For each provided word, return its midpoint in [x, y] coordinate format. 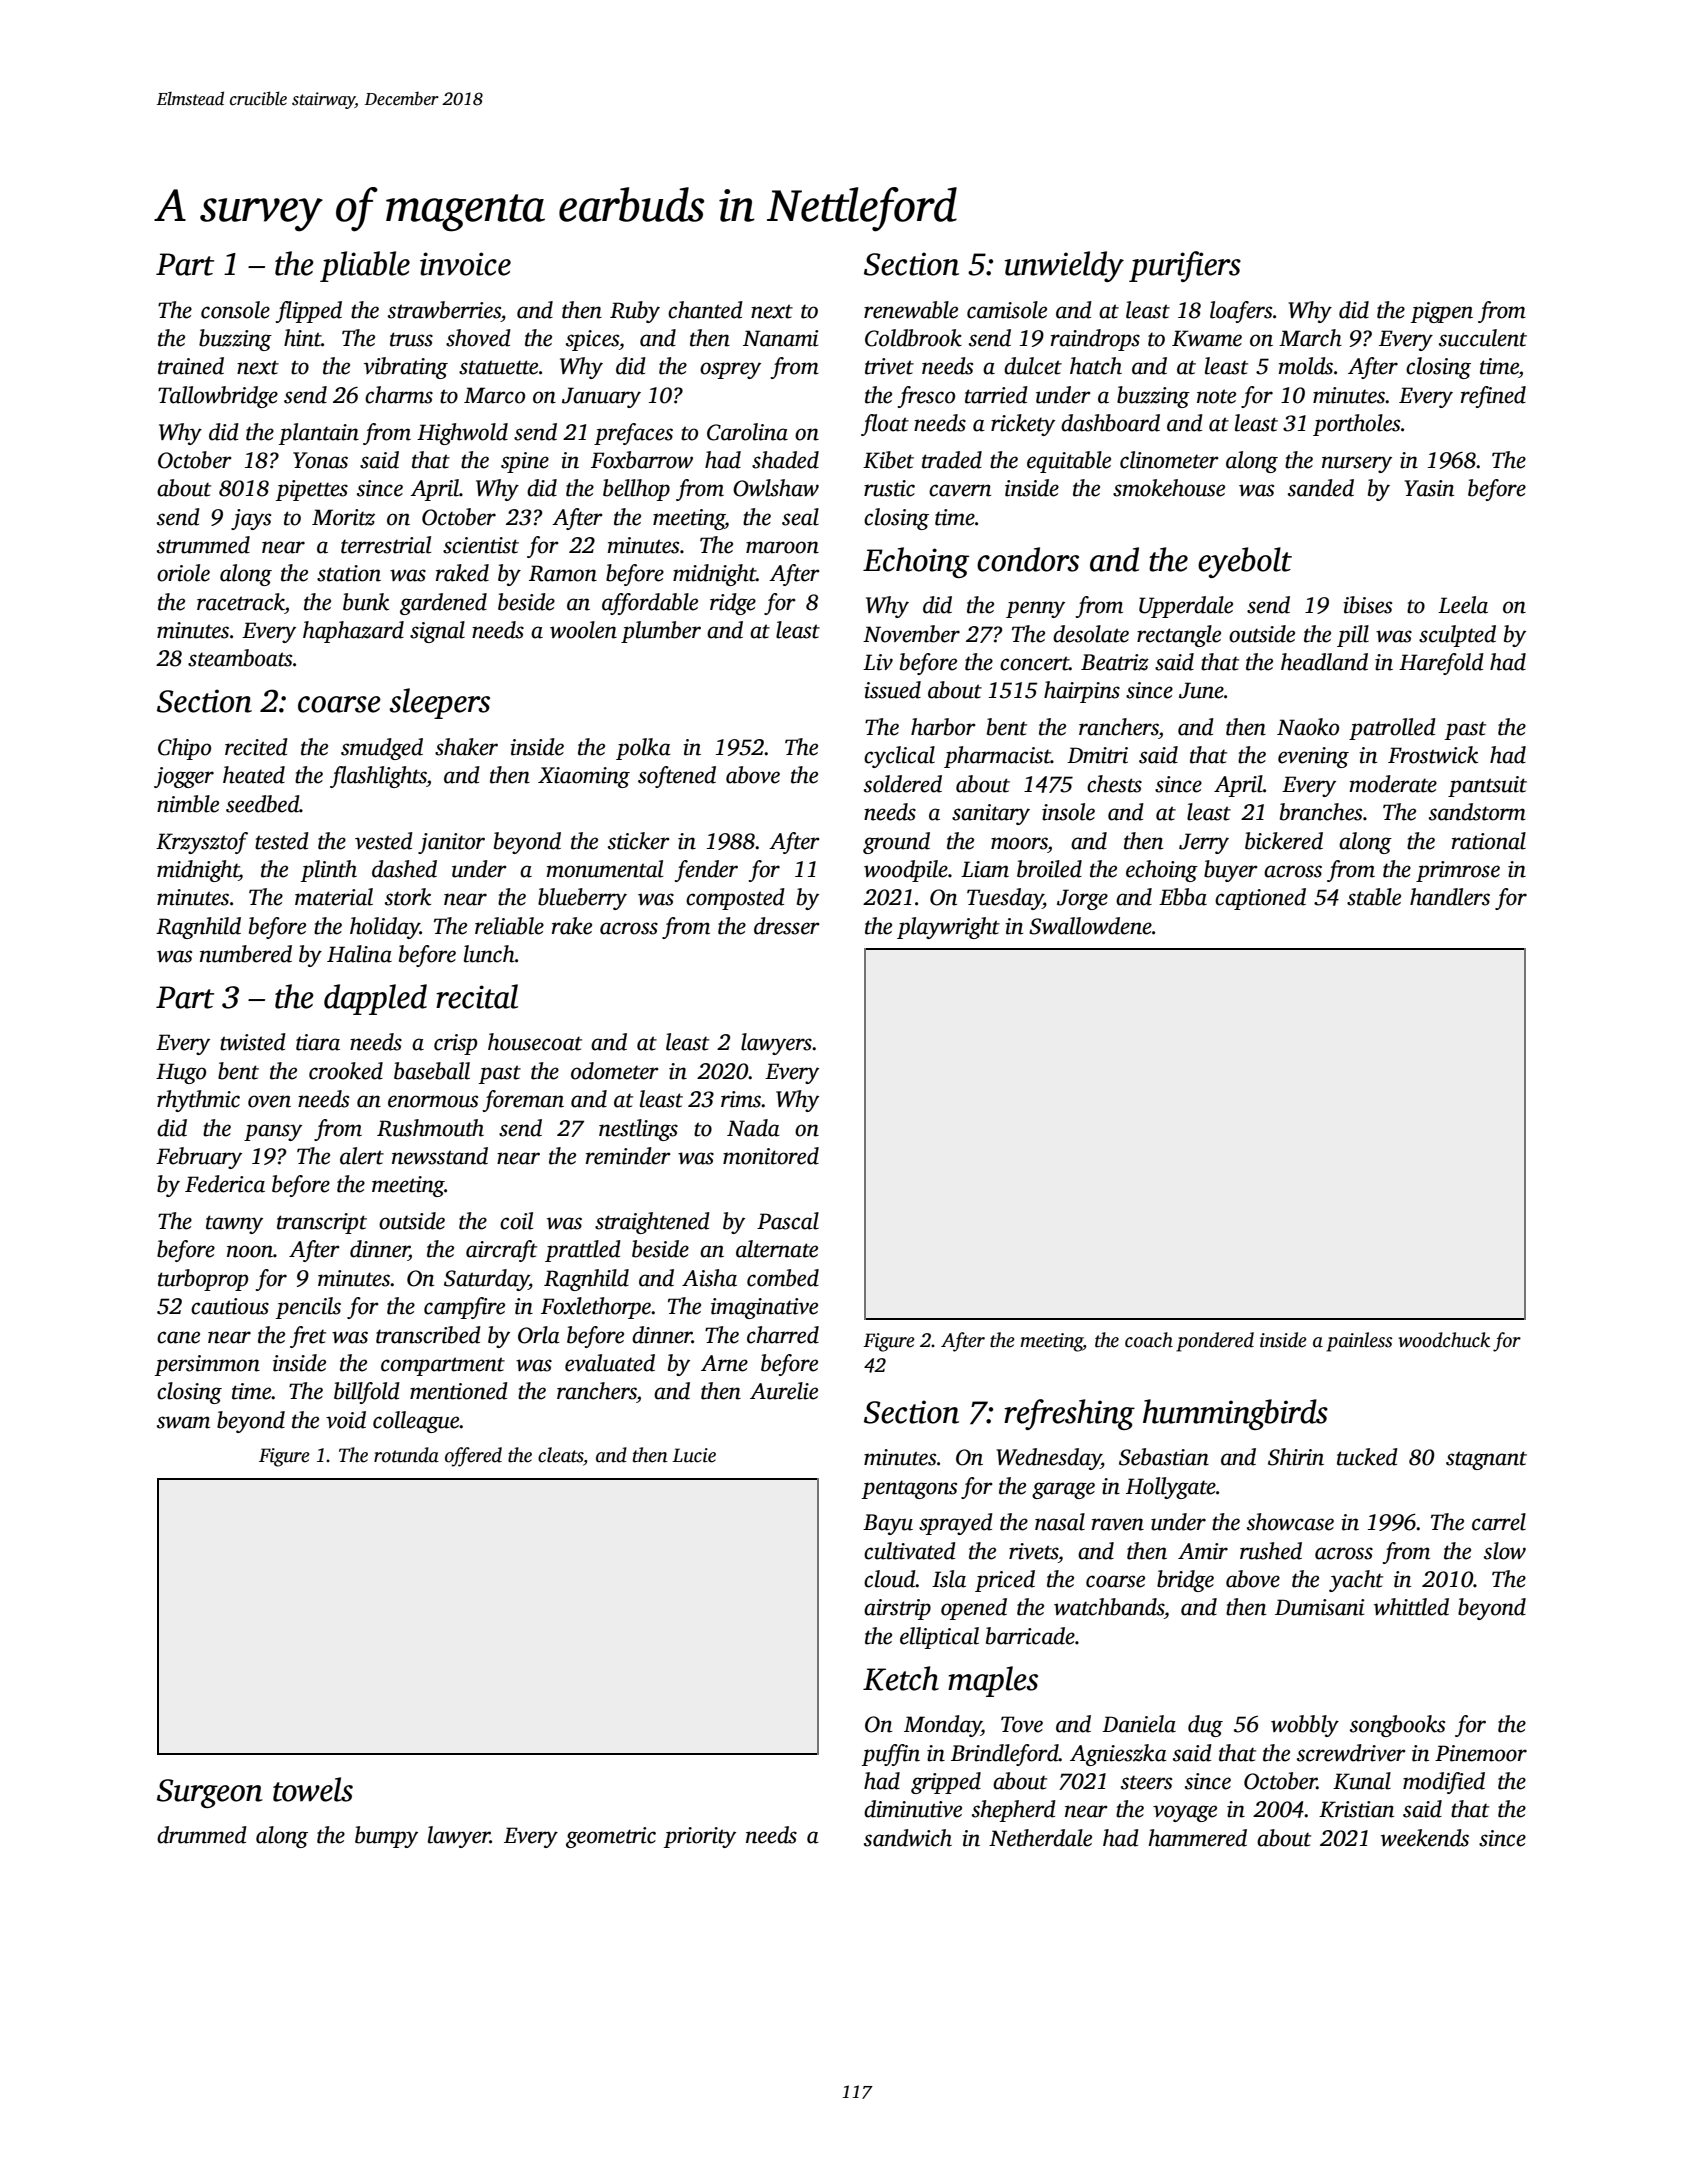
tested [282, 841]
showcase [1290, 1522]
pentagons [909, 1489]
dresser [787, 926]
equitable [1069, 462]
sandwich [908, 1838]
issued [892, 690]
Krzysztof [202, 843]
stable [1374, 897]
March [1310, 338]
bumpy [386, 1837]
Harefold [1441, 664]
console [235, 310]
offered [473, 1457]
